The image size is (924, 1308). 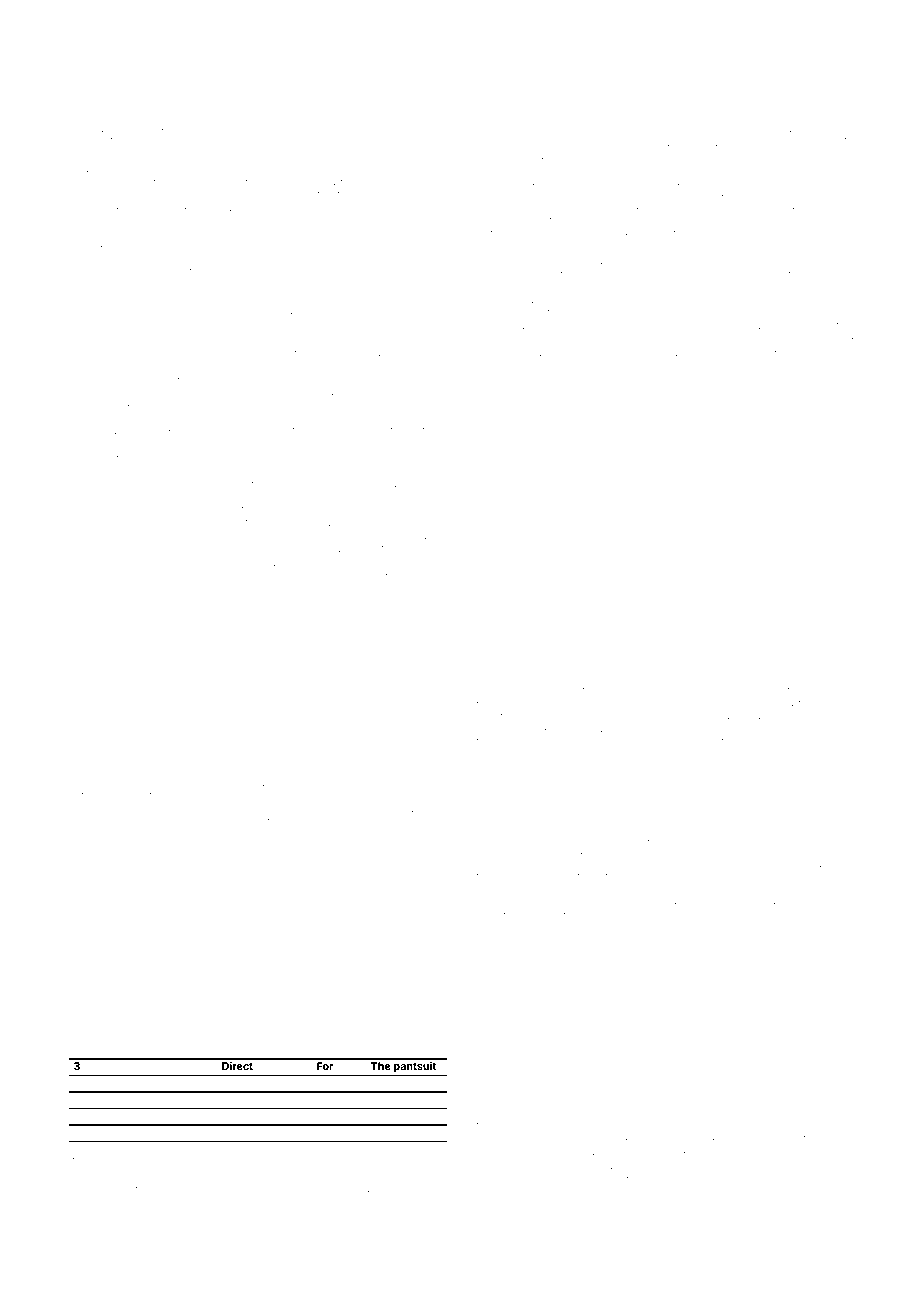 What do you see at coordinates (489, 716) in the screenshot?
I see `frigid` at bounding box center [489, 716].
